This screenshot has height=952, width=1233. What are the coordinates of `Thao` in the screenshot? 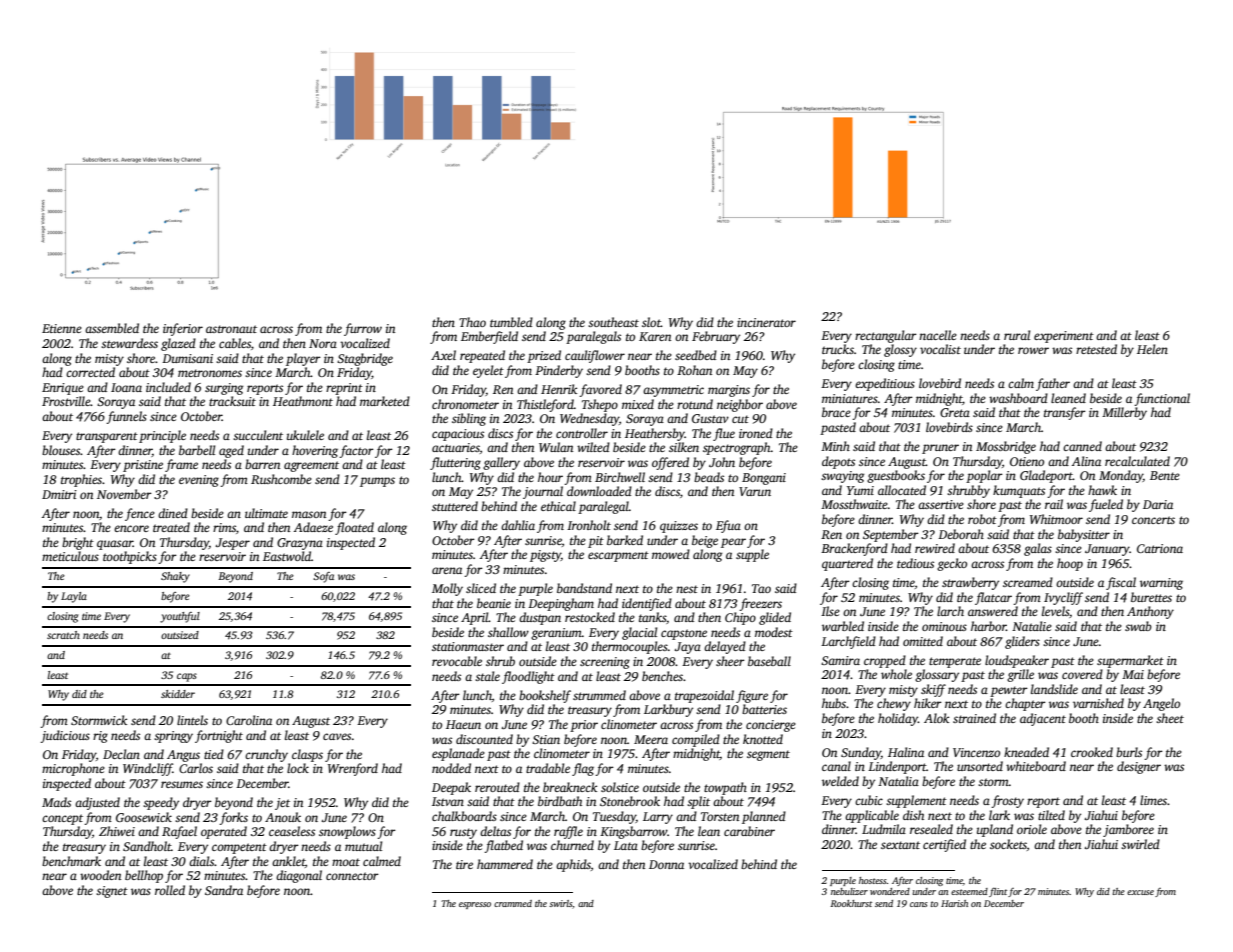 It's located at (472, 322).
